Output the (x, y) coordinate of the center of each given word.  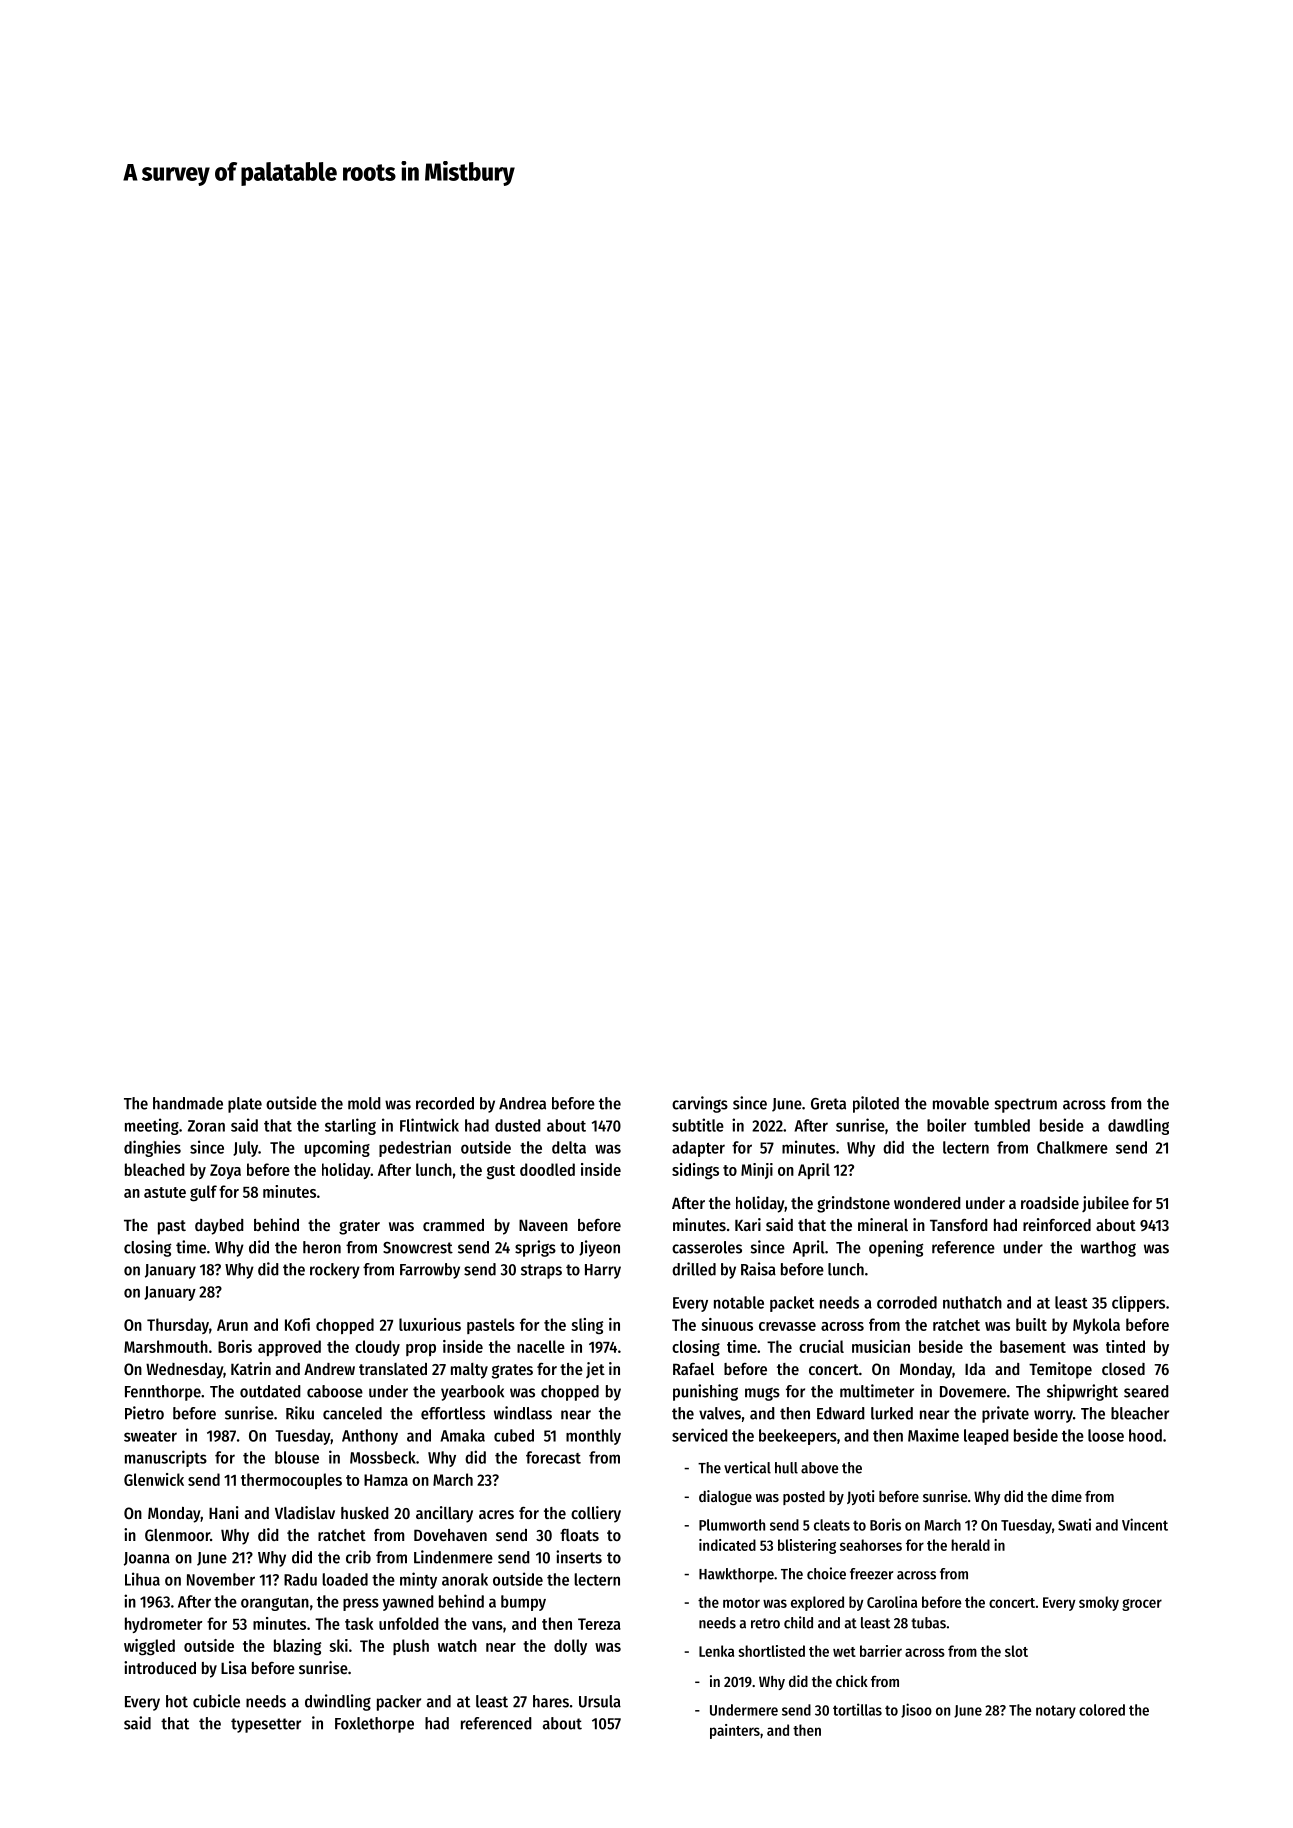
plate (245, 1105)
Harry (603, 1271)
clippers (1138, 1304)
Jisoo (916, 1710)
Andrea (522, 1103)
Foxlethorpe (374, 1725)
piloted (876, 1104)
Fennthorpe (163, 1393)
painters (735, 1731)
